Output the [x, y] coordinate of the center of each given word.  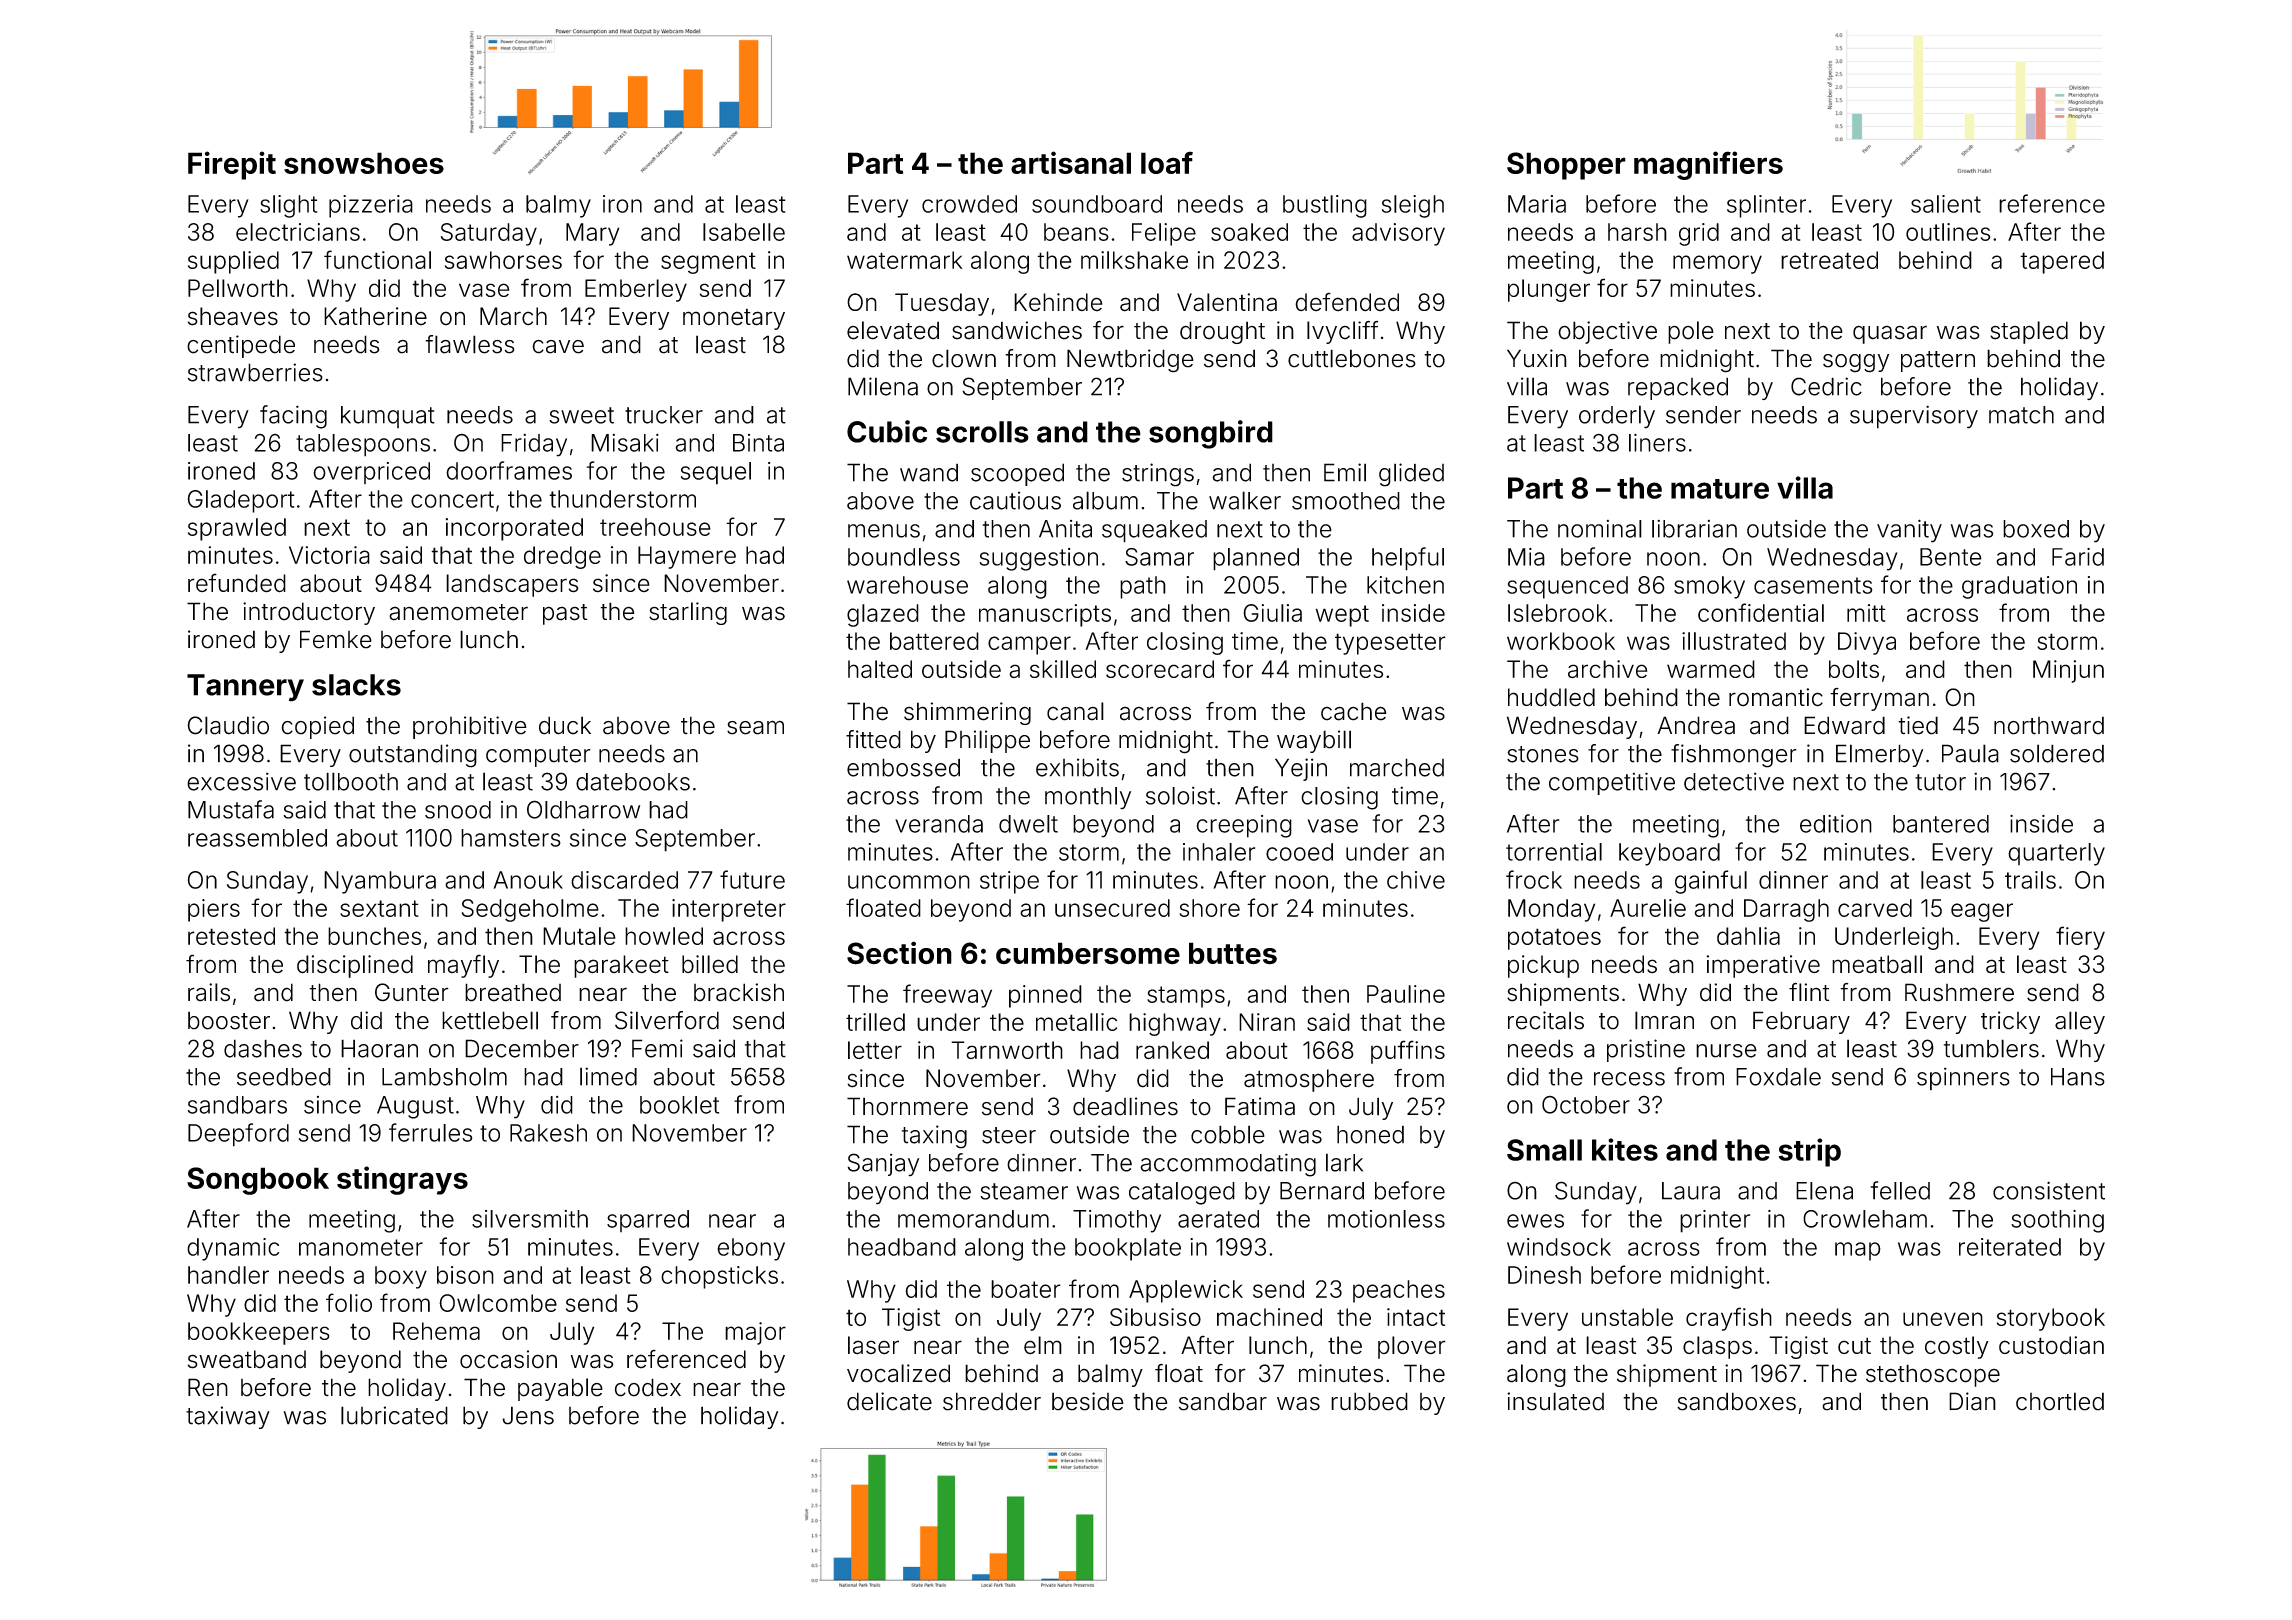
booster [229, 1020]
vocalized [898, 1373]
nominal [1600, 529]
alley [2080, 1022]
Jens [528, 1415]
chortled [2060, 1401]
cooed [1299, 852]
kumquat [388, 417]
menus [884, 531]
